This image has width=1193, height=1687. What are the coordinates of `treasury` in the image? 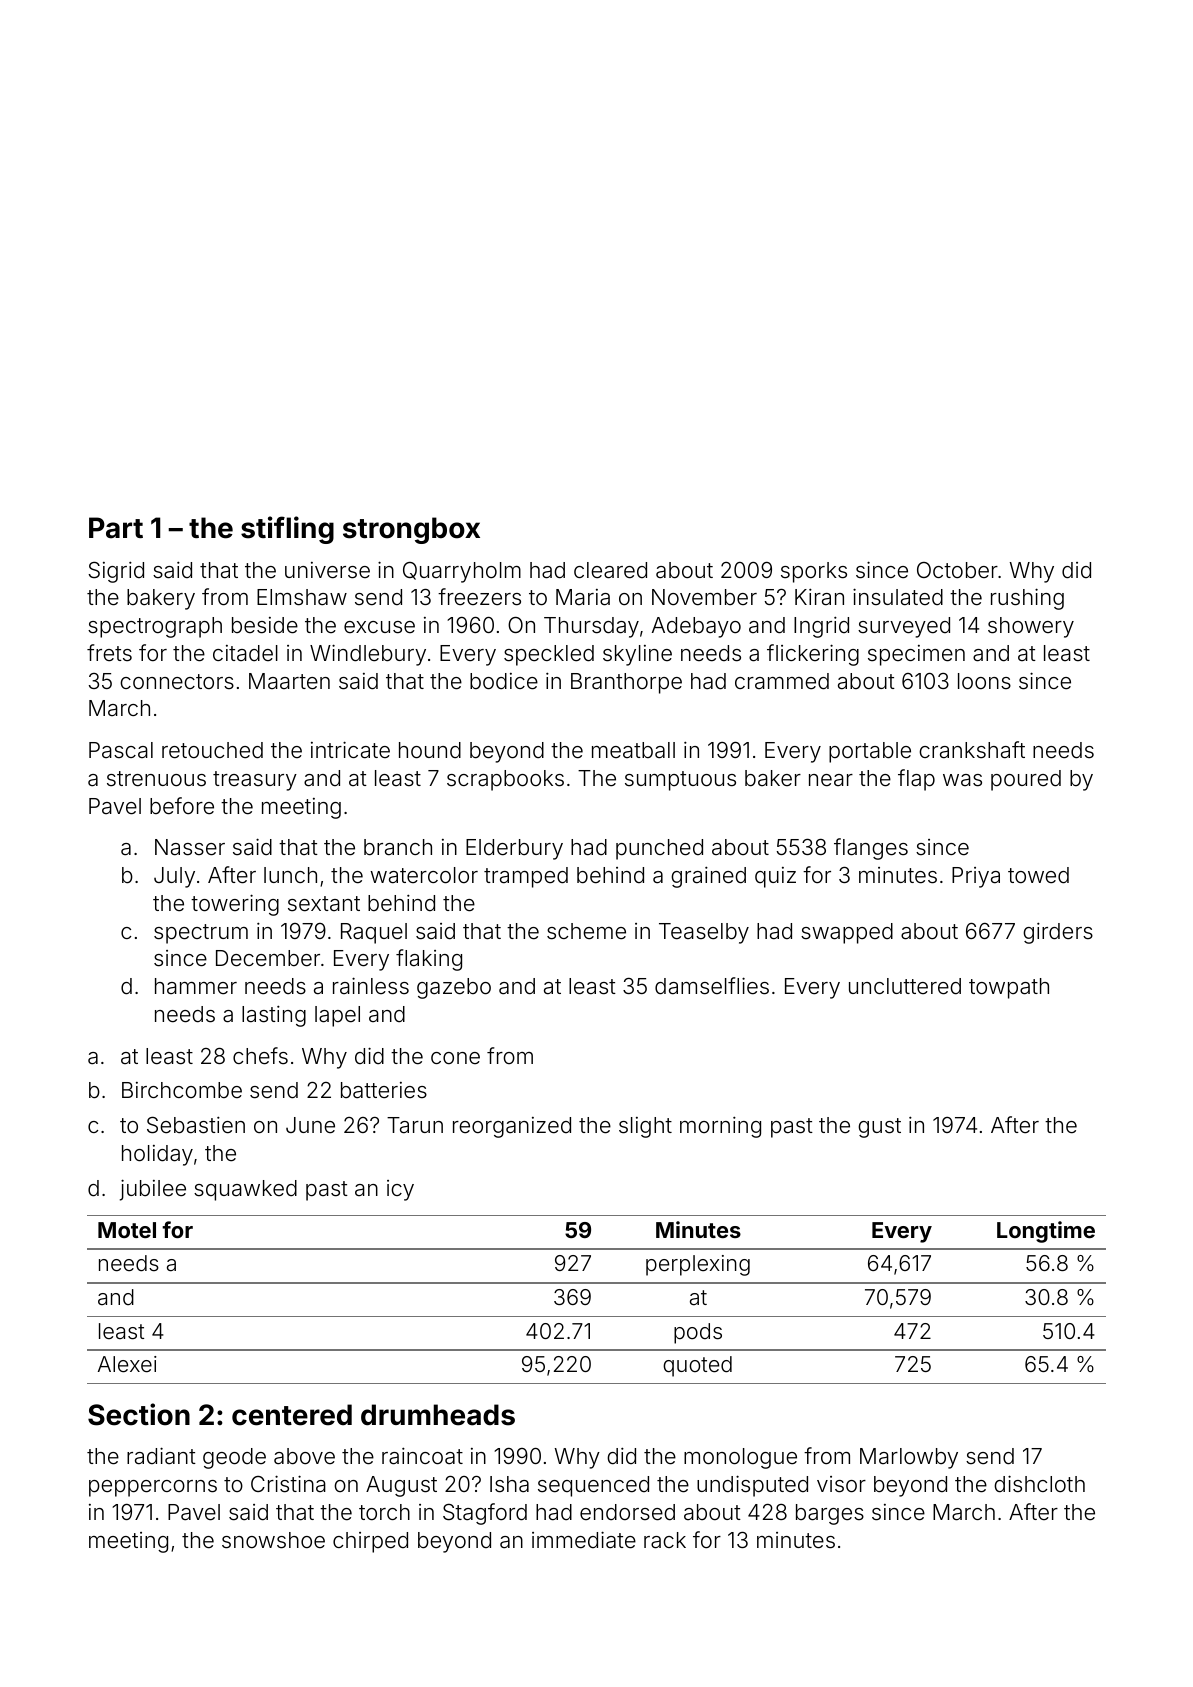 It's located at (255, 781).
